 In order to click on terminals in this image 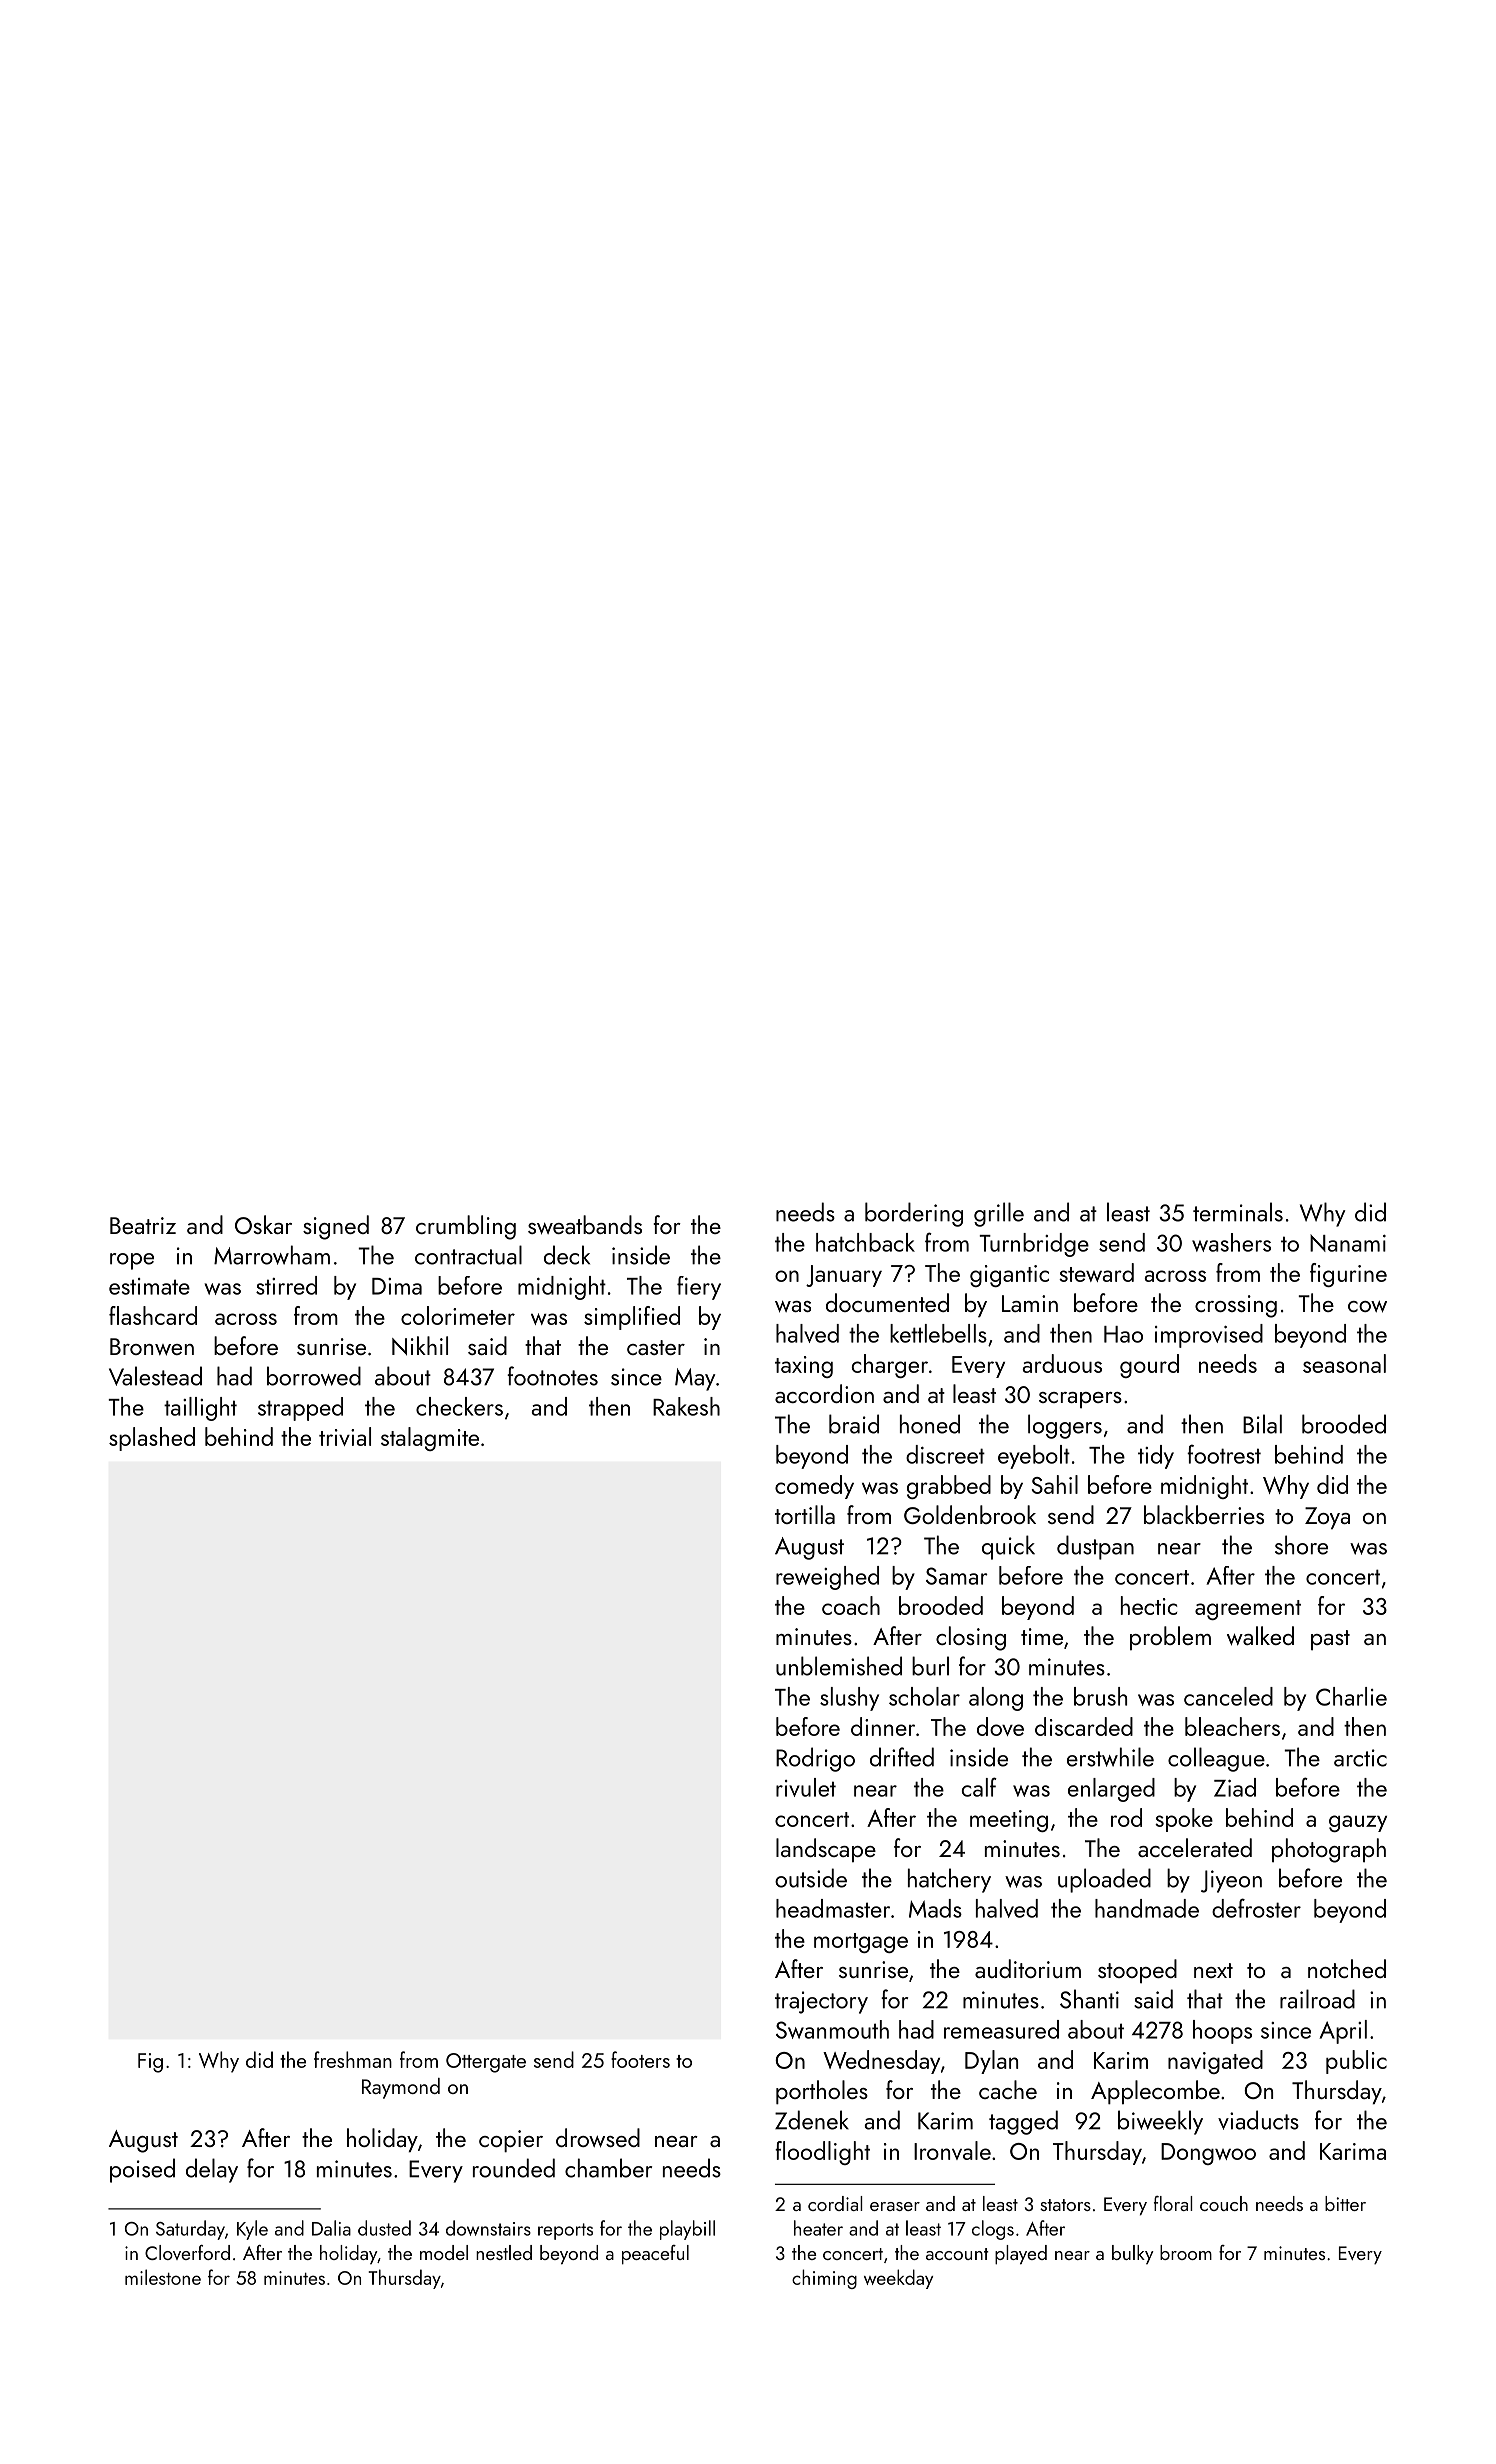, I will do `click(1238, 1212)`.
